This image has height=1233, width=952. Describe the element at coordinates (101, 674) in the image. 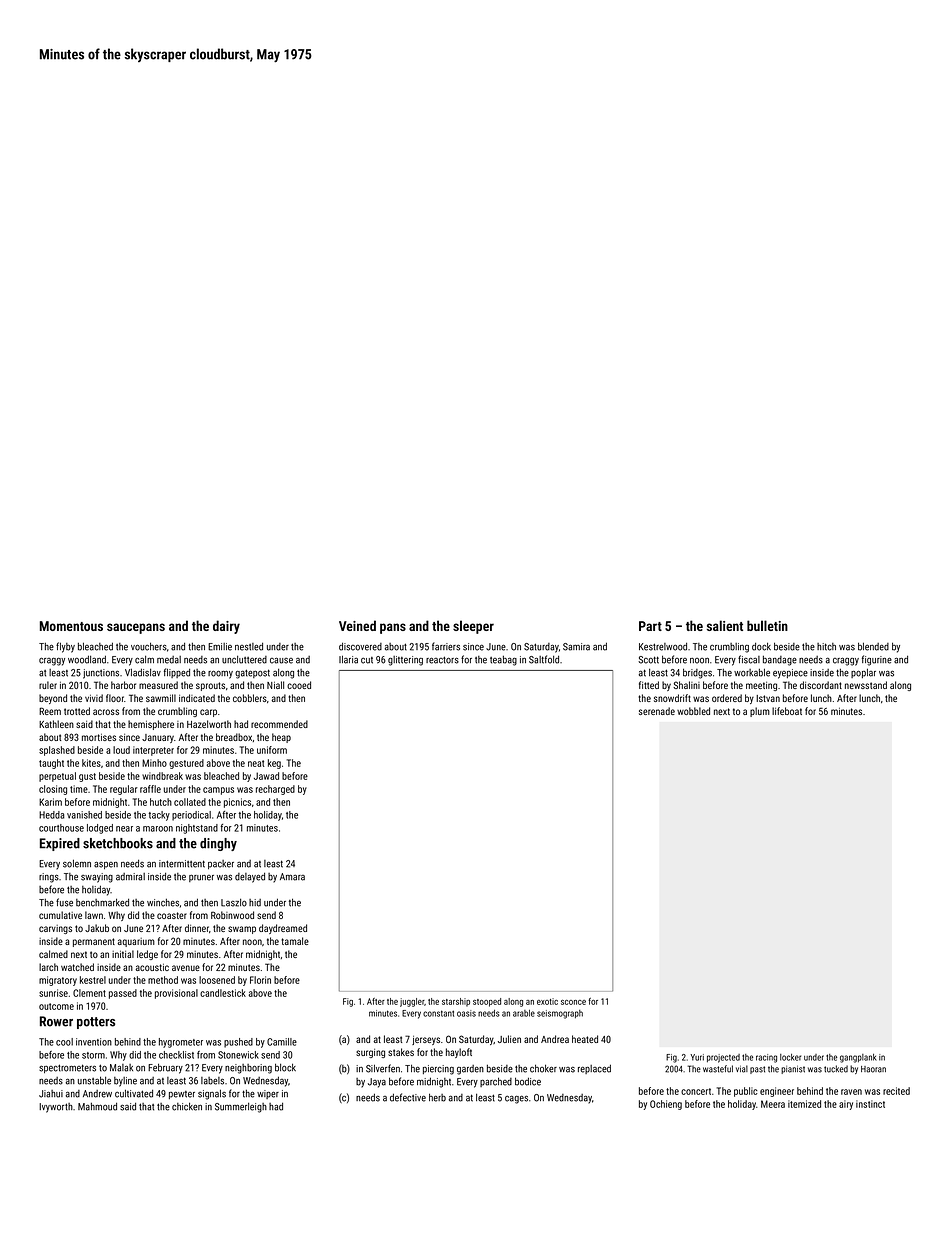

I see `junctions` at that location.
